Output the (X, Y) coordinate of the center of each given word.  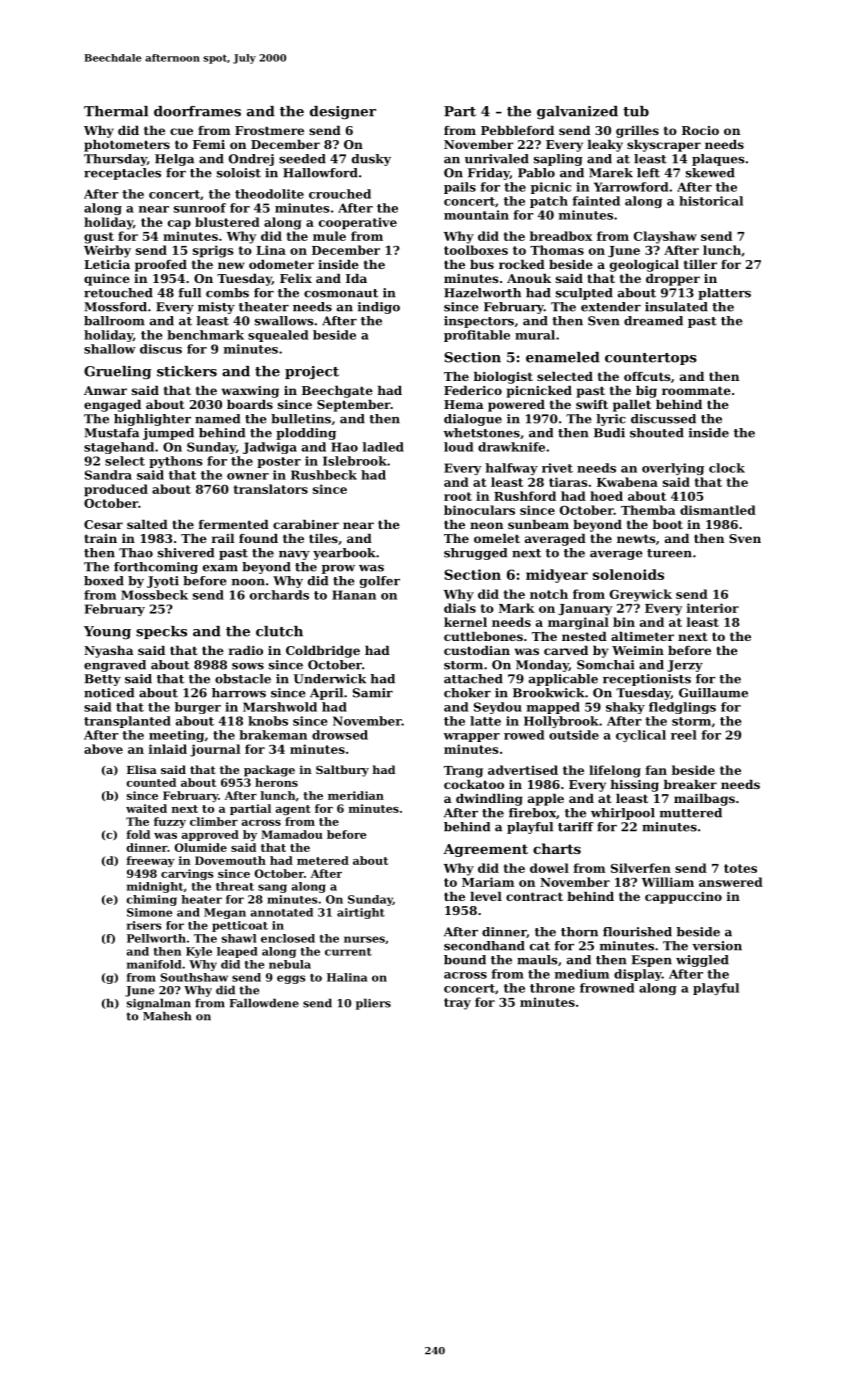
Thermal (116, 111)
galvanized (577, 113)
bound (465, 960)
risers (144, 925)
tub (636, 111)
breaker (690, 784)
